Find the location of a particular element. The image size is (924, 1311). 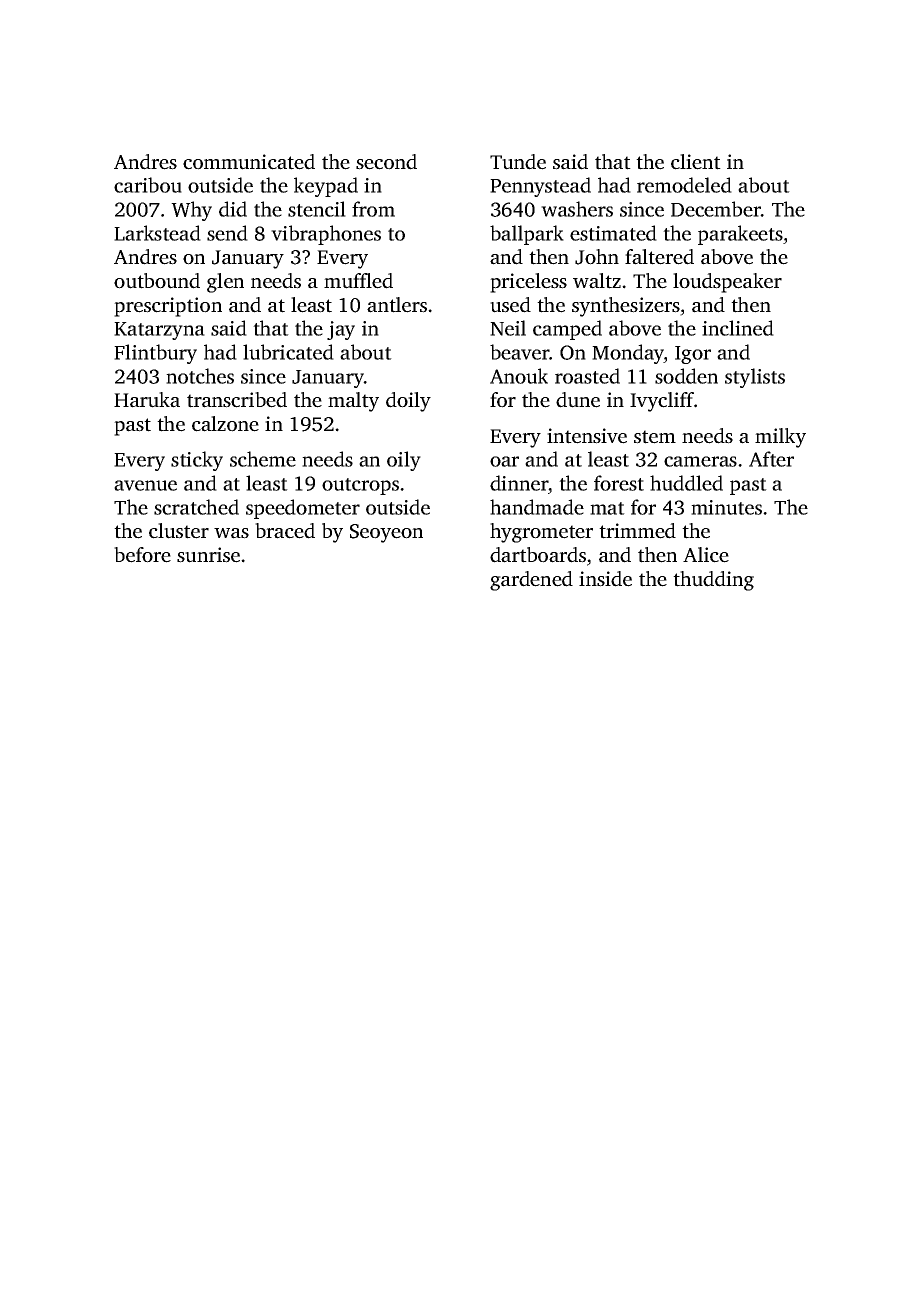

parakeets is located at coordinates (740, 235).
